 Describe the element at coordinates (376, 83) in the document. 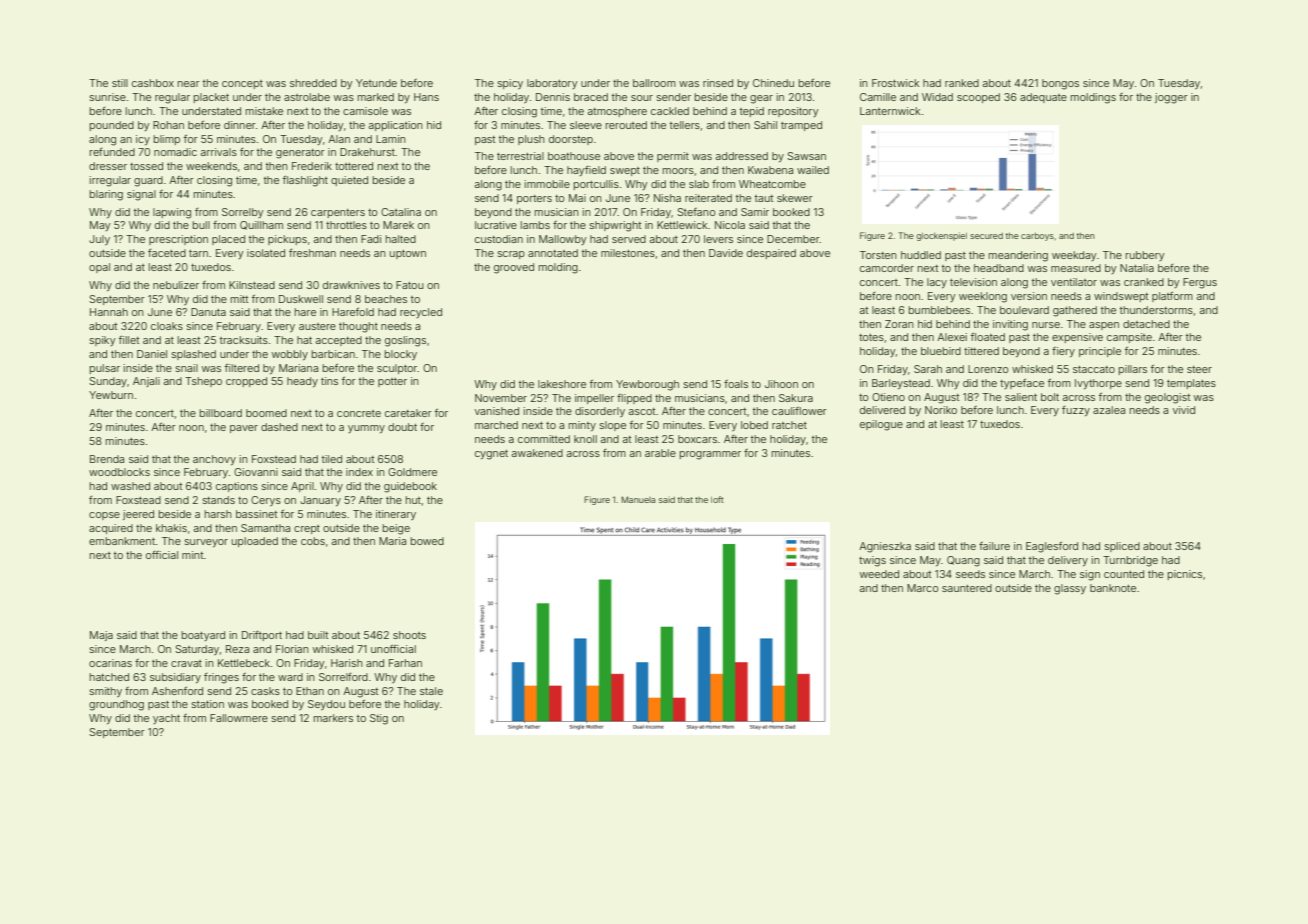

I see `Yetunde` at that location.
